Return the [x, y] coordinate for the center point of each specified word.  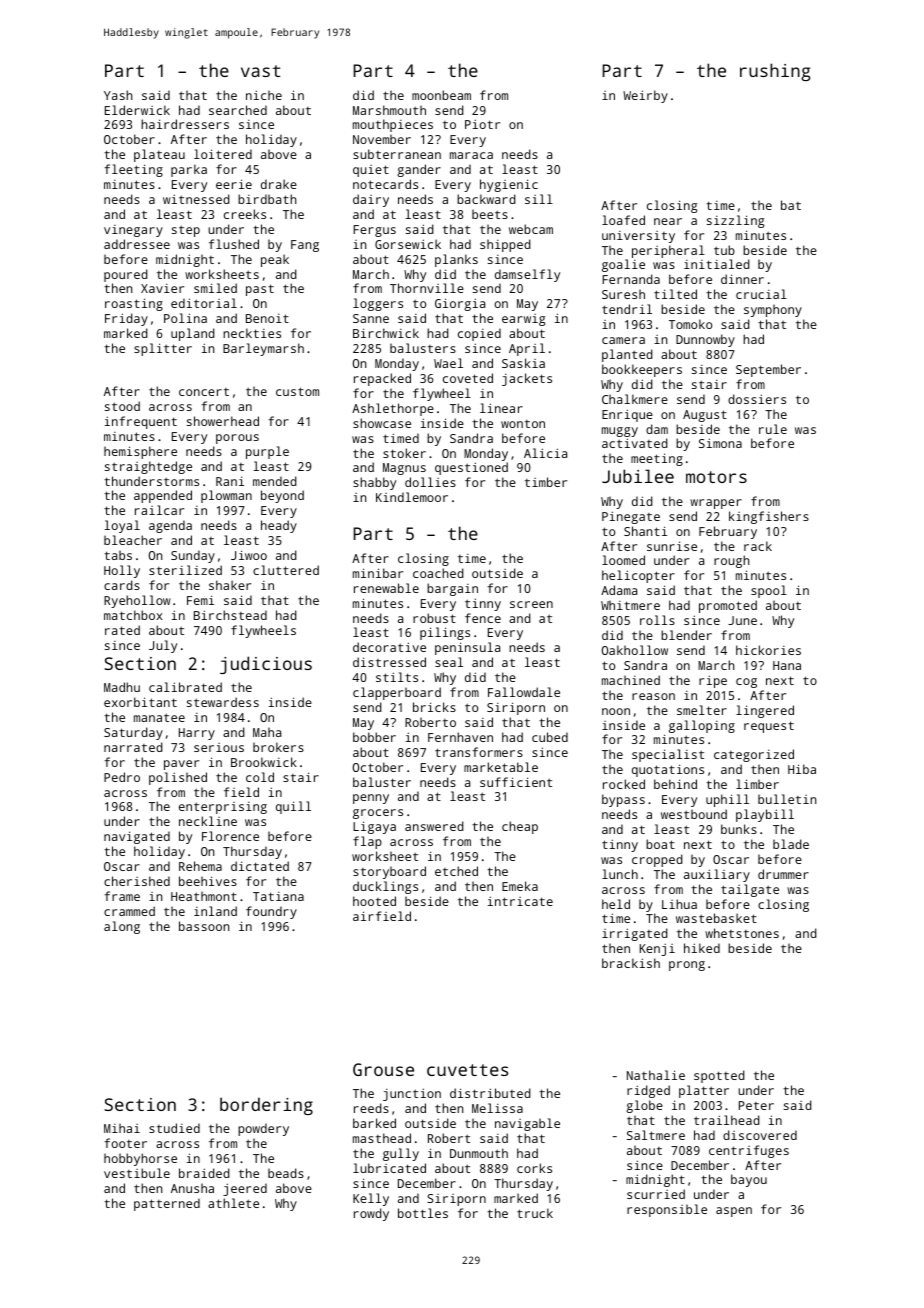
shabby [374, 483]
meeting [657, 459]
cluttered [286, 570]
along [122, 927]
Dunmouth [479, 1153]
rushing [775, 72]
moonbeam [441, 95]
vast [260, 71]
